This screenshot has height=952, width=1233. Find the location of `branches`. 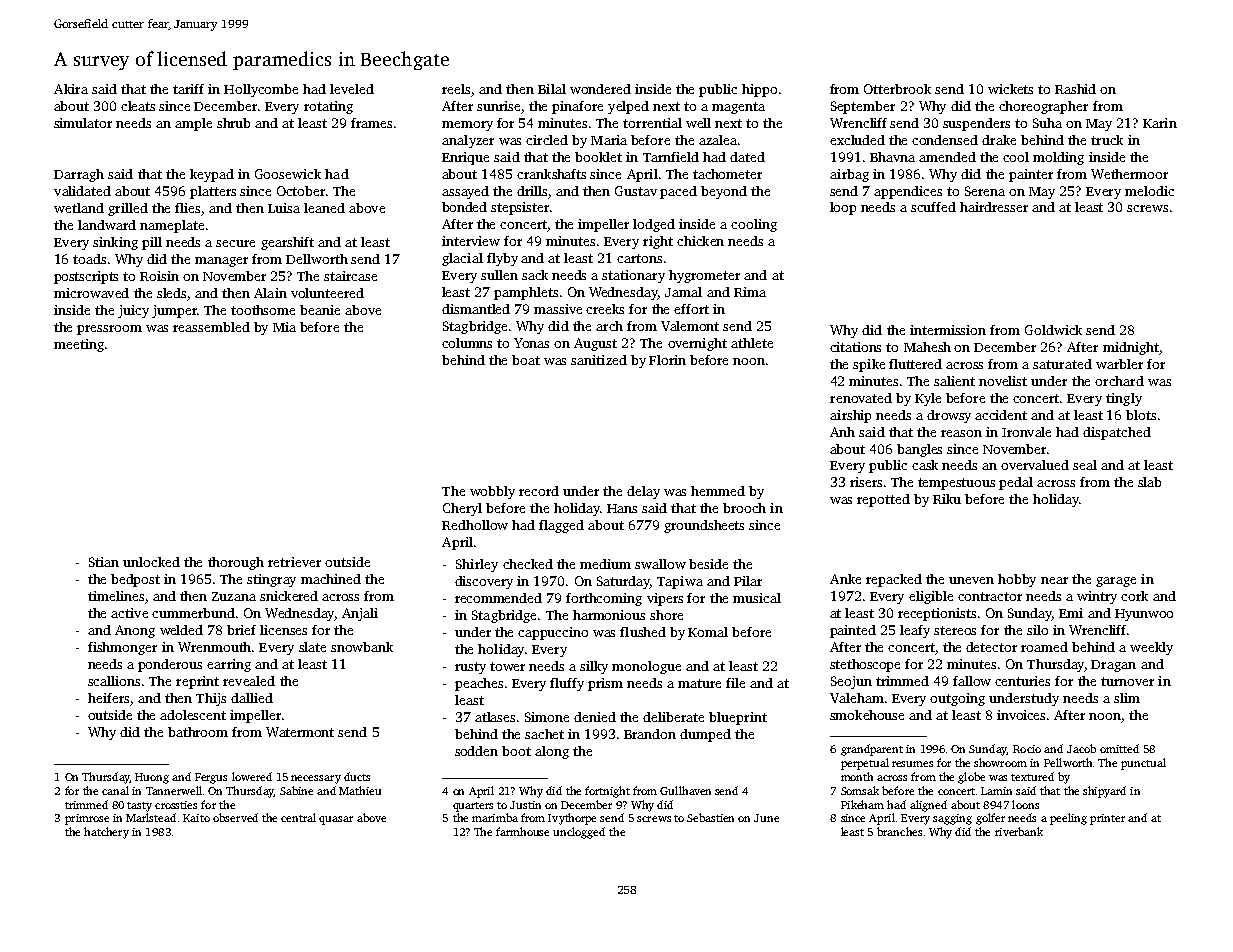

branches is located at coordinates (899, 831).
